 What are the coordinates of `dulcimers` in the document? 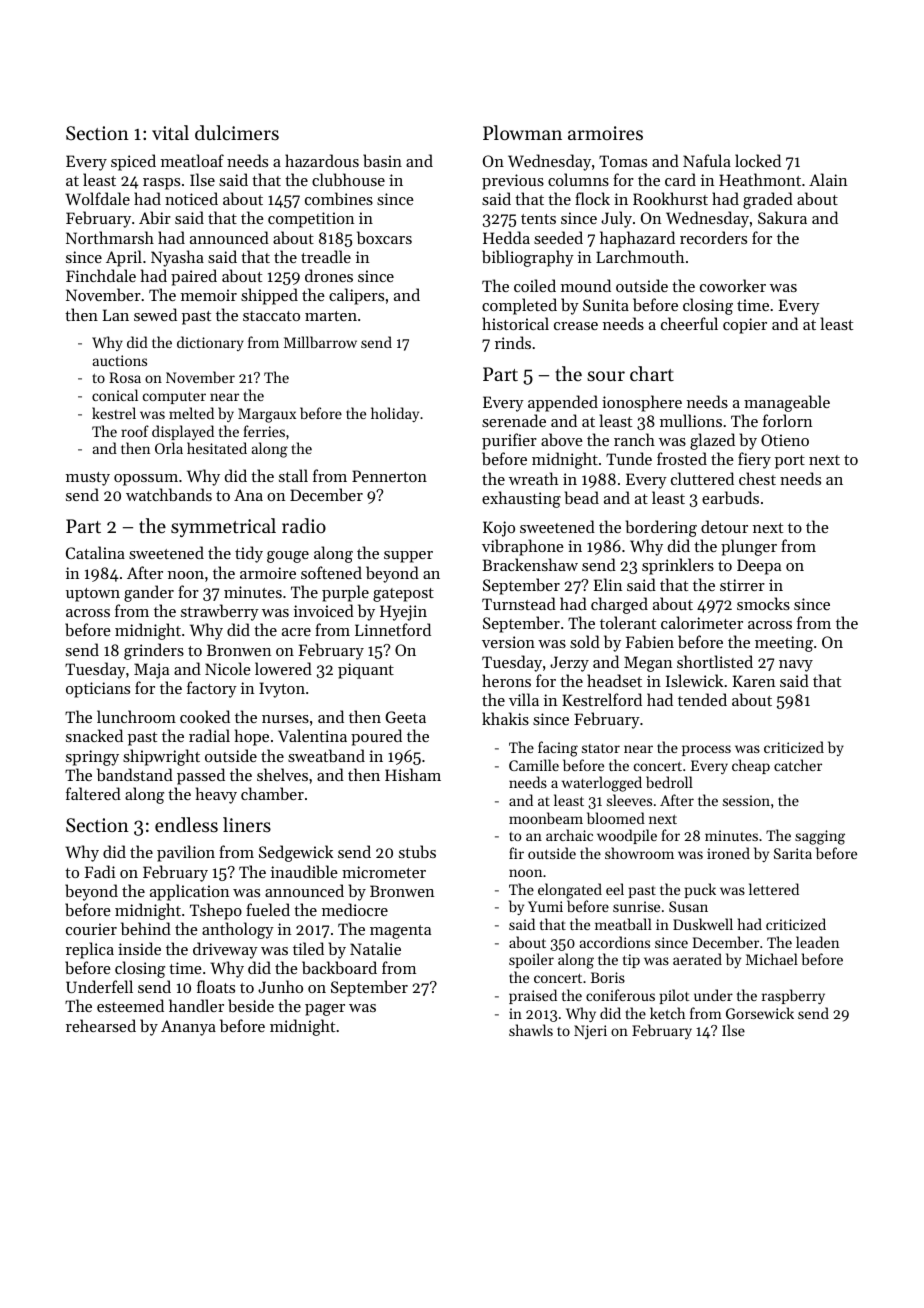 It's located at (237, 132).
